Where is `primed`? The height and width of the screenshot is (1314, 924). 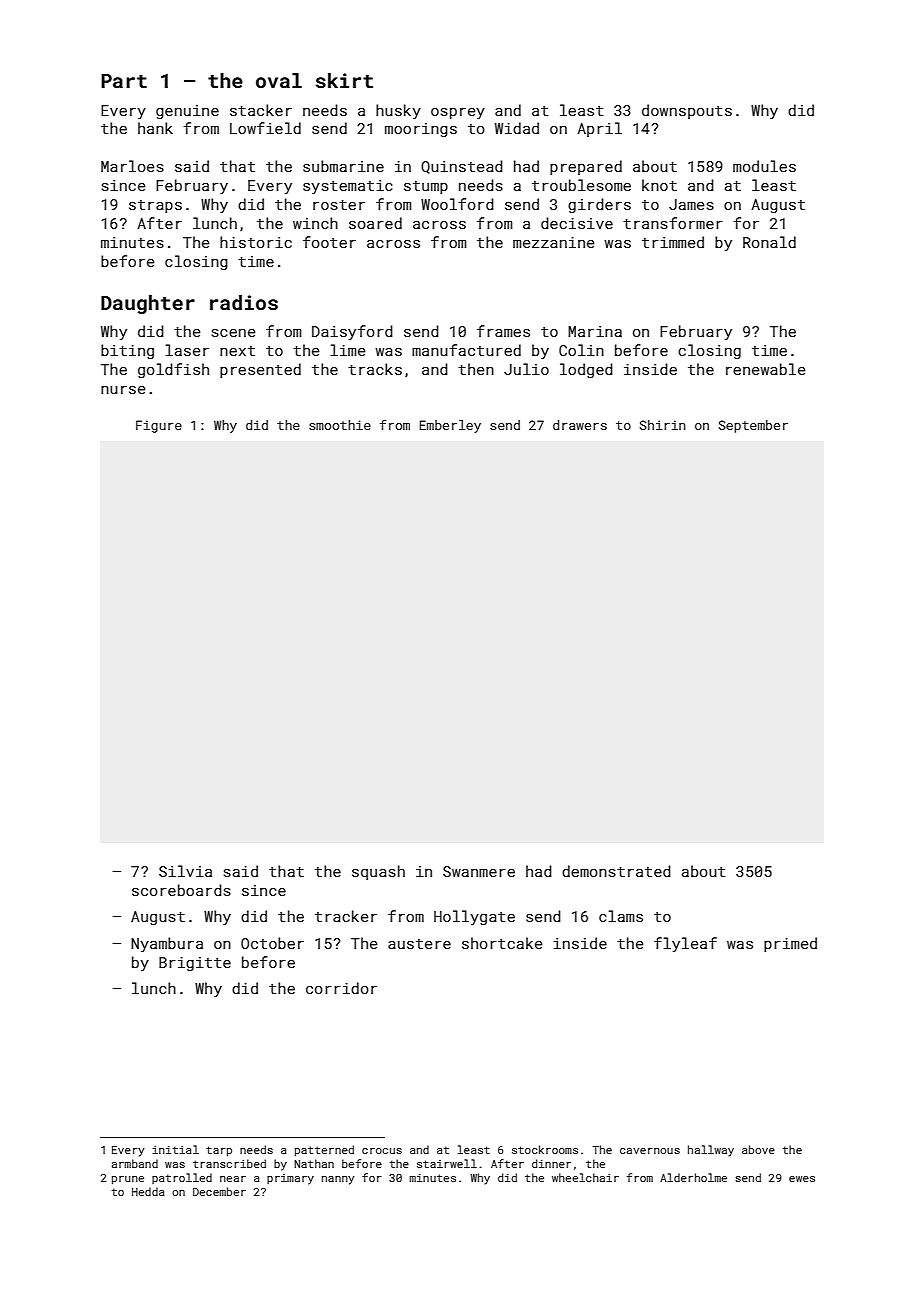 primed is located at coordinates (790, 944).
